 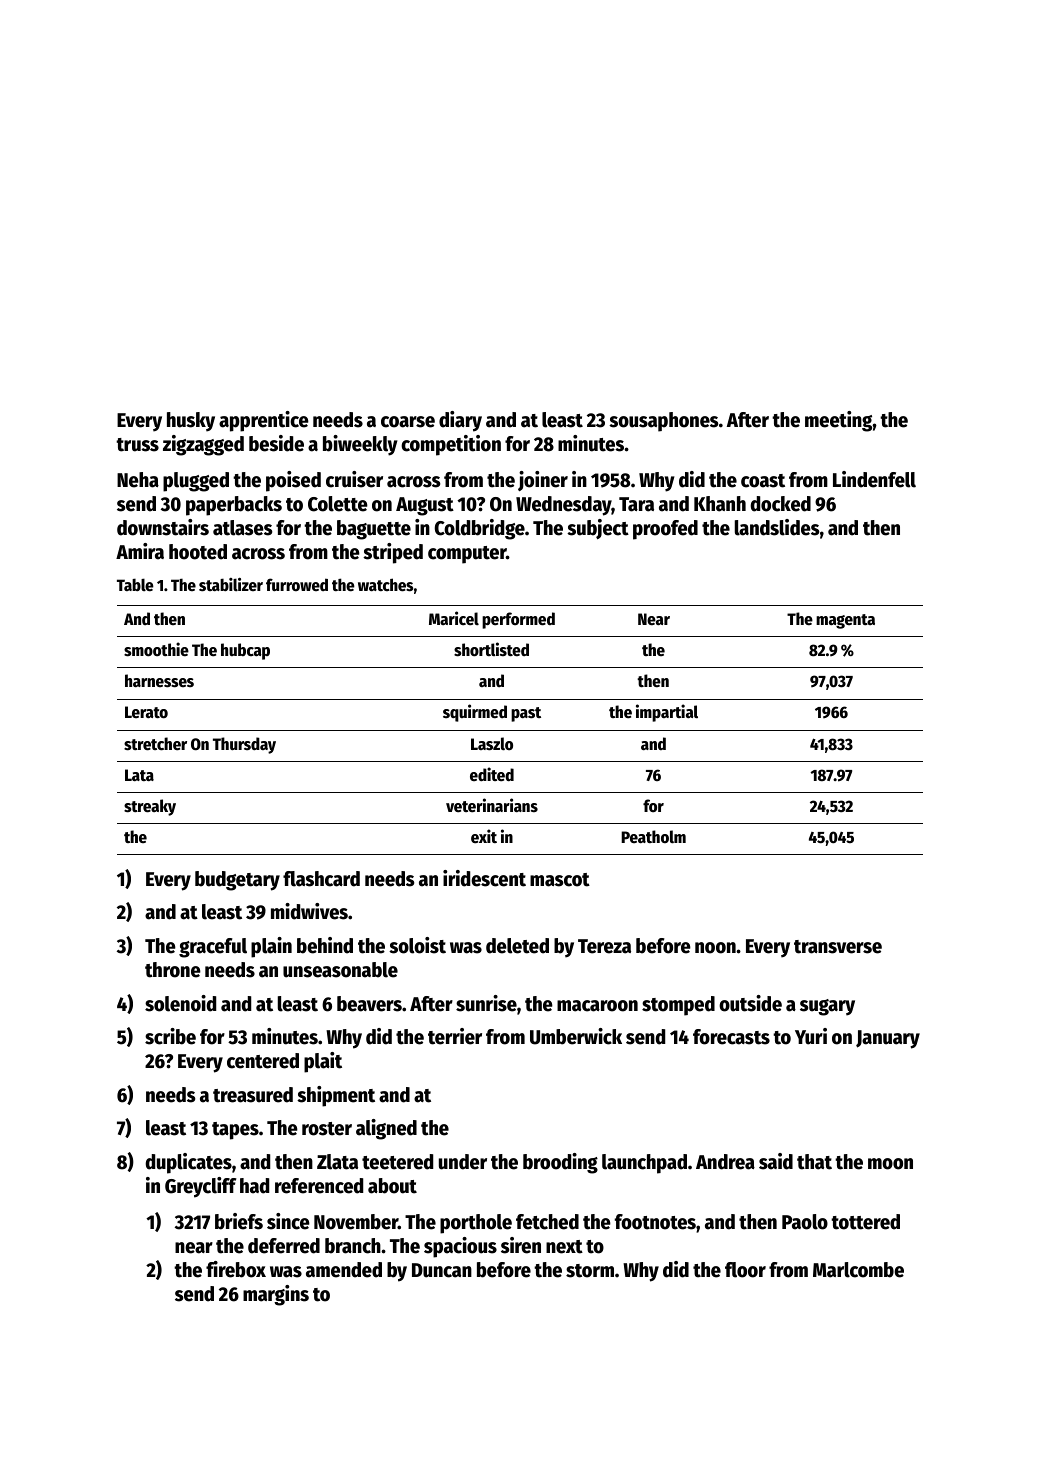 What do you see at coordinates (137, 445) in the image?
I see `truss` at bounding box center [137, 445].
